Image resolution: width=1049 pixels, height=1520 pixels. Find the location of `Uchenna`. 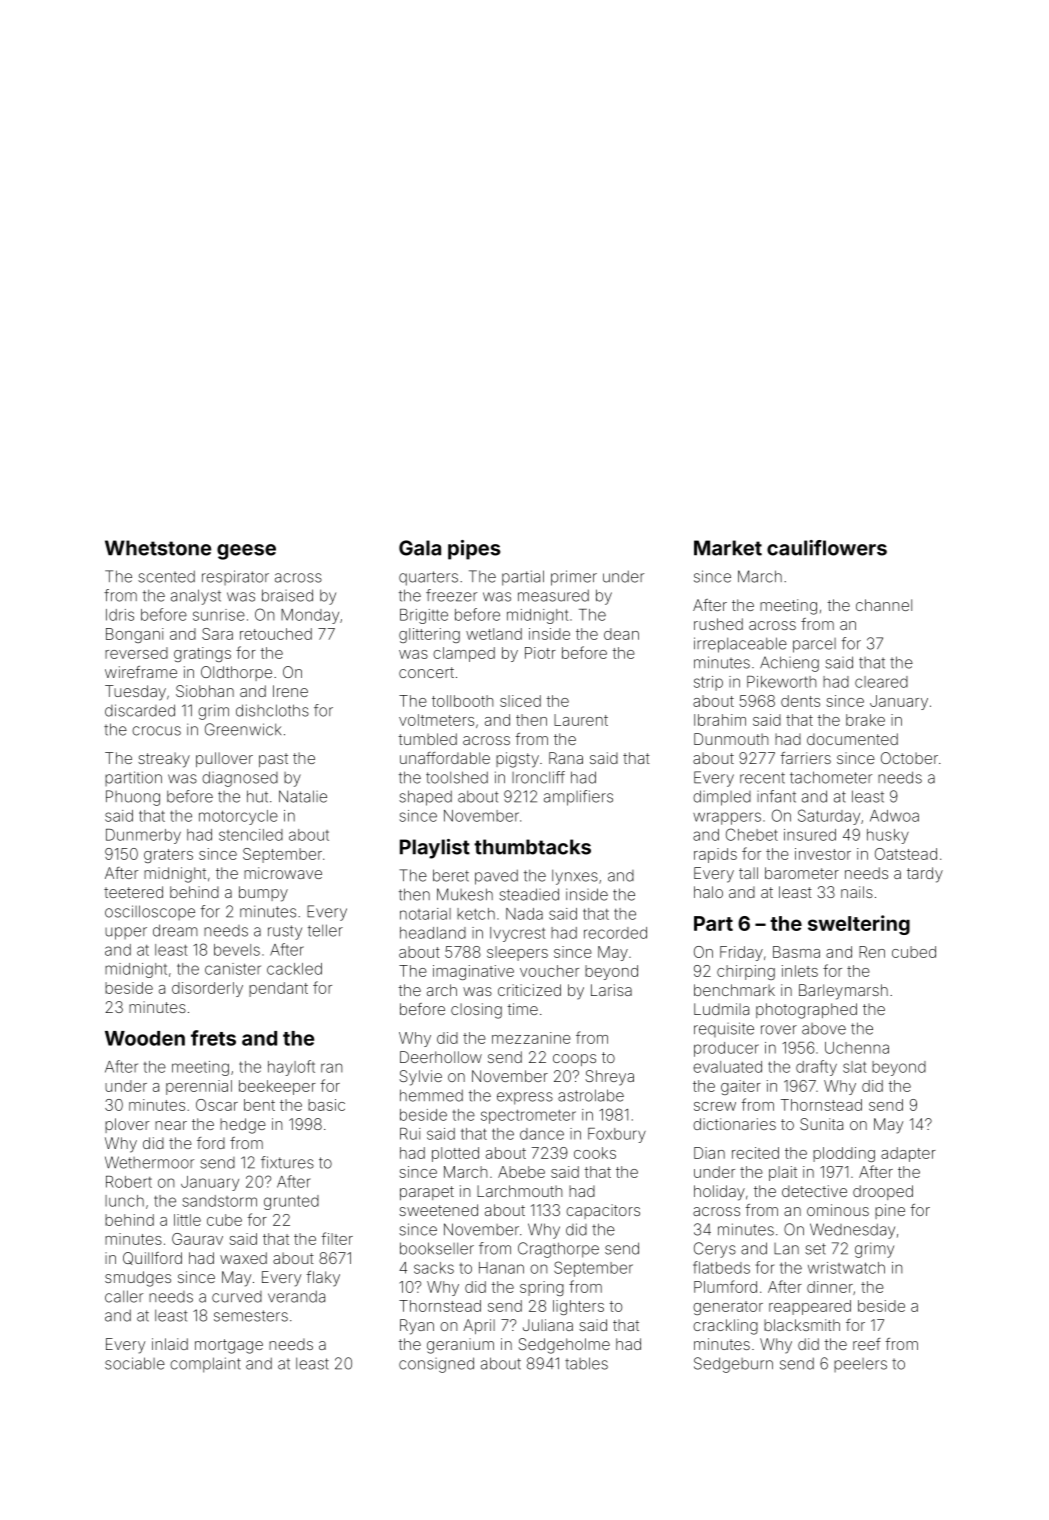

Uchenna is located at coordinates (857, 1048).
